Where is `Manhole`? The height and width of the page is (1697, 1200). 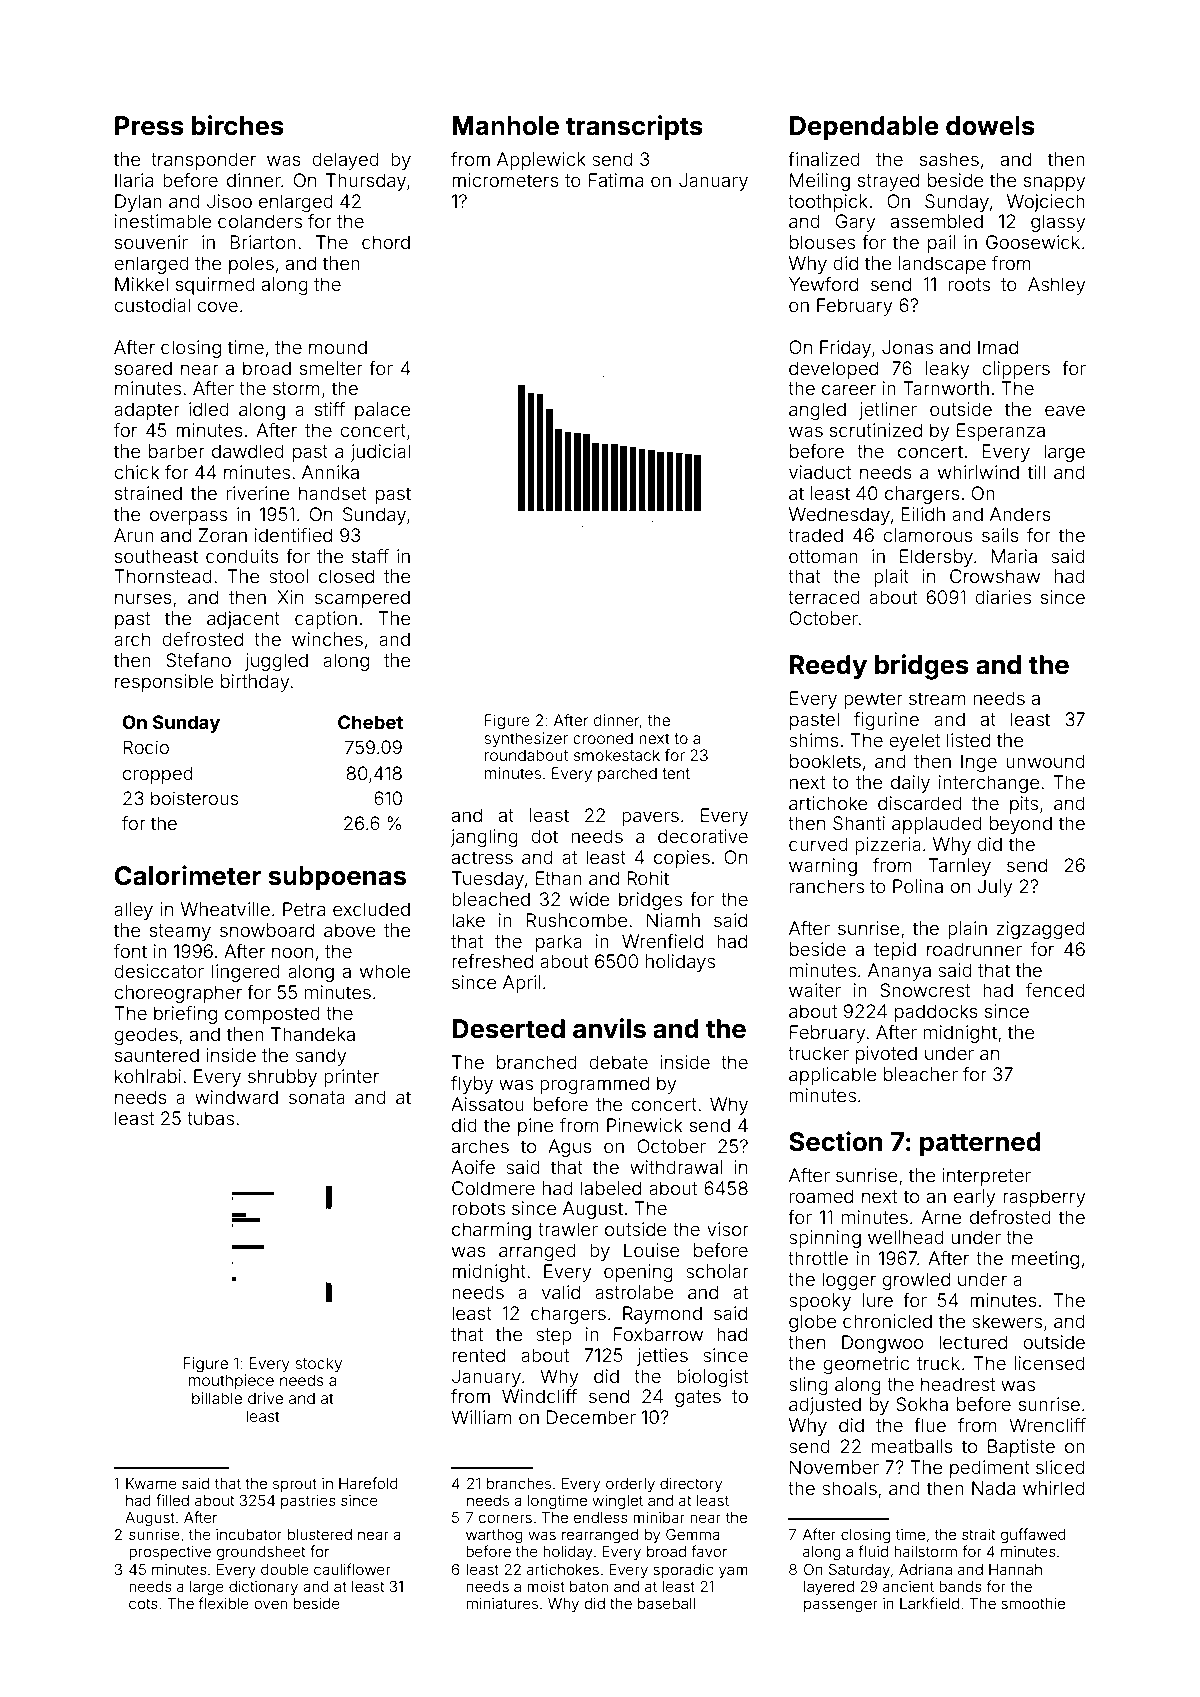 Manhole is located at coordinates (505, 126).
